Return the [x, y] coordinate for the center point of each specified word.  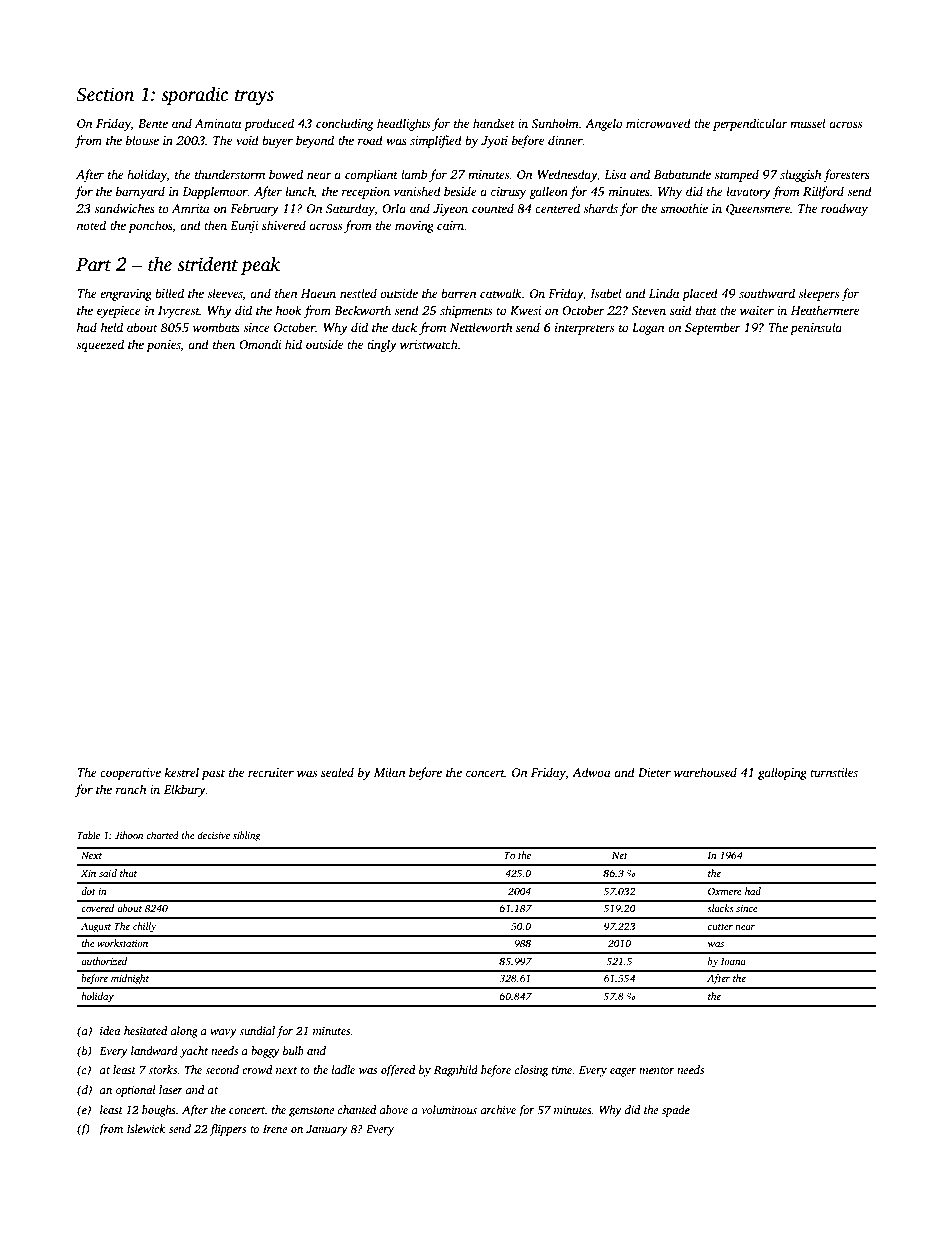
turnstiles [834, 772]
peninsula [816, 328]
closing [531, 1071]
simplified [436, 141]
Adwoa [591, 772]
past [213, 774]
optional [136, 1091]
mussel [807, 123]
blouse [142, 140]
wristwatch [429, 344]
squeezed [100, 345]
